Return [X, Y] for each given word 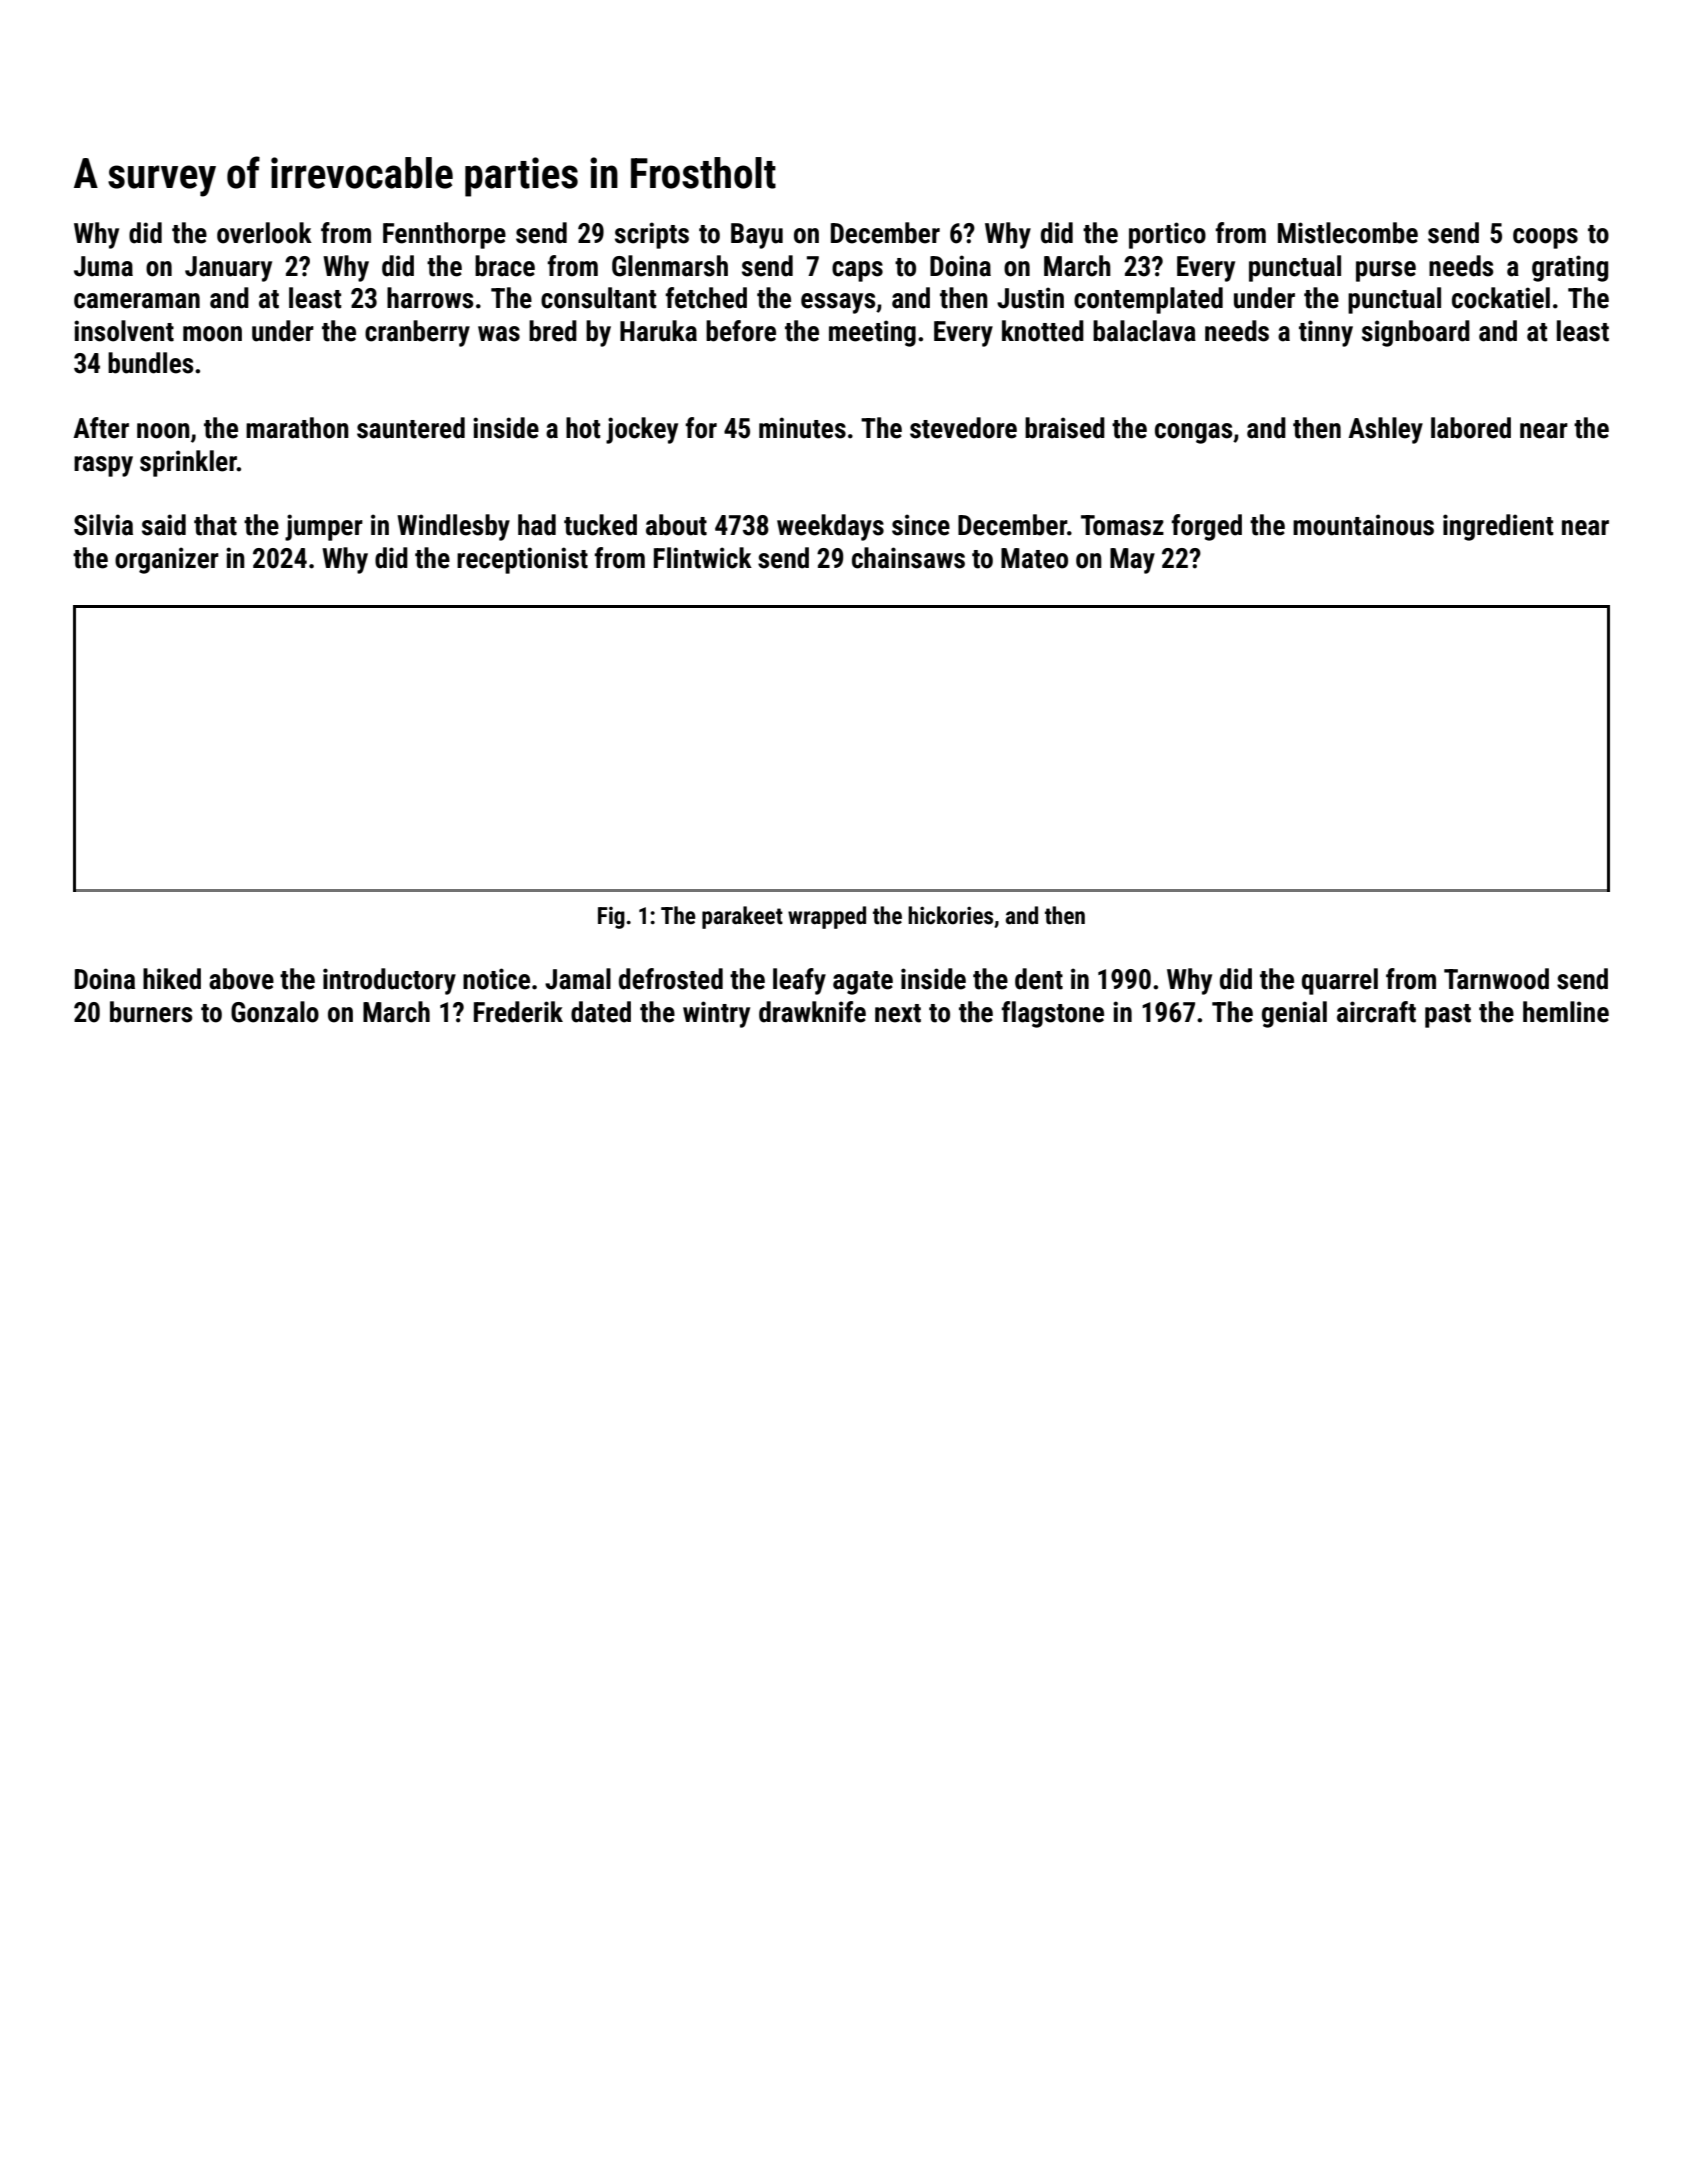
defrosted [671, 979]
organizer [167, 560]
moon [212, 334]
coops [1545, 238]
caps [857, 271]
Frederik [518, 1012]
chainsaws [908, 558]
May [1132, 561]
